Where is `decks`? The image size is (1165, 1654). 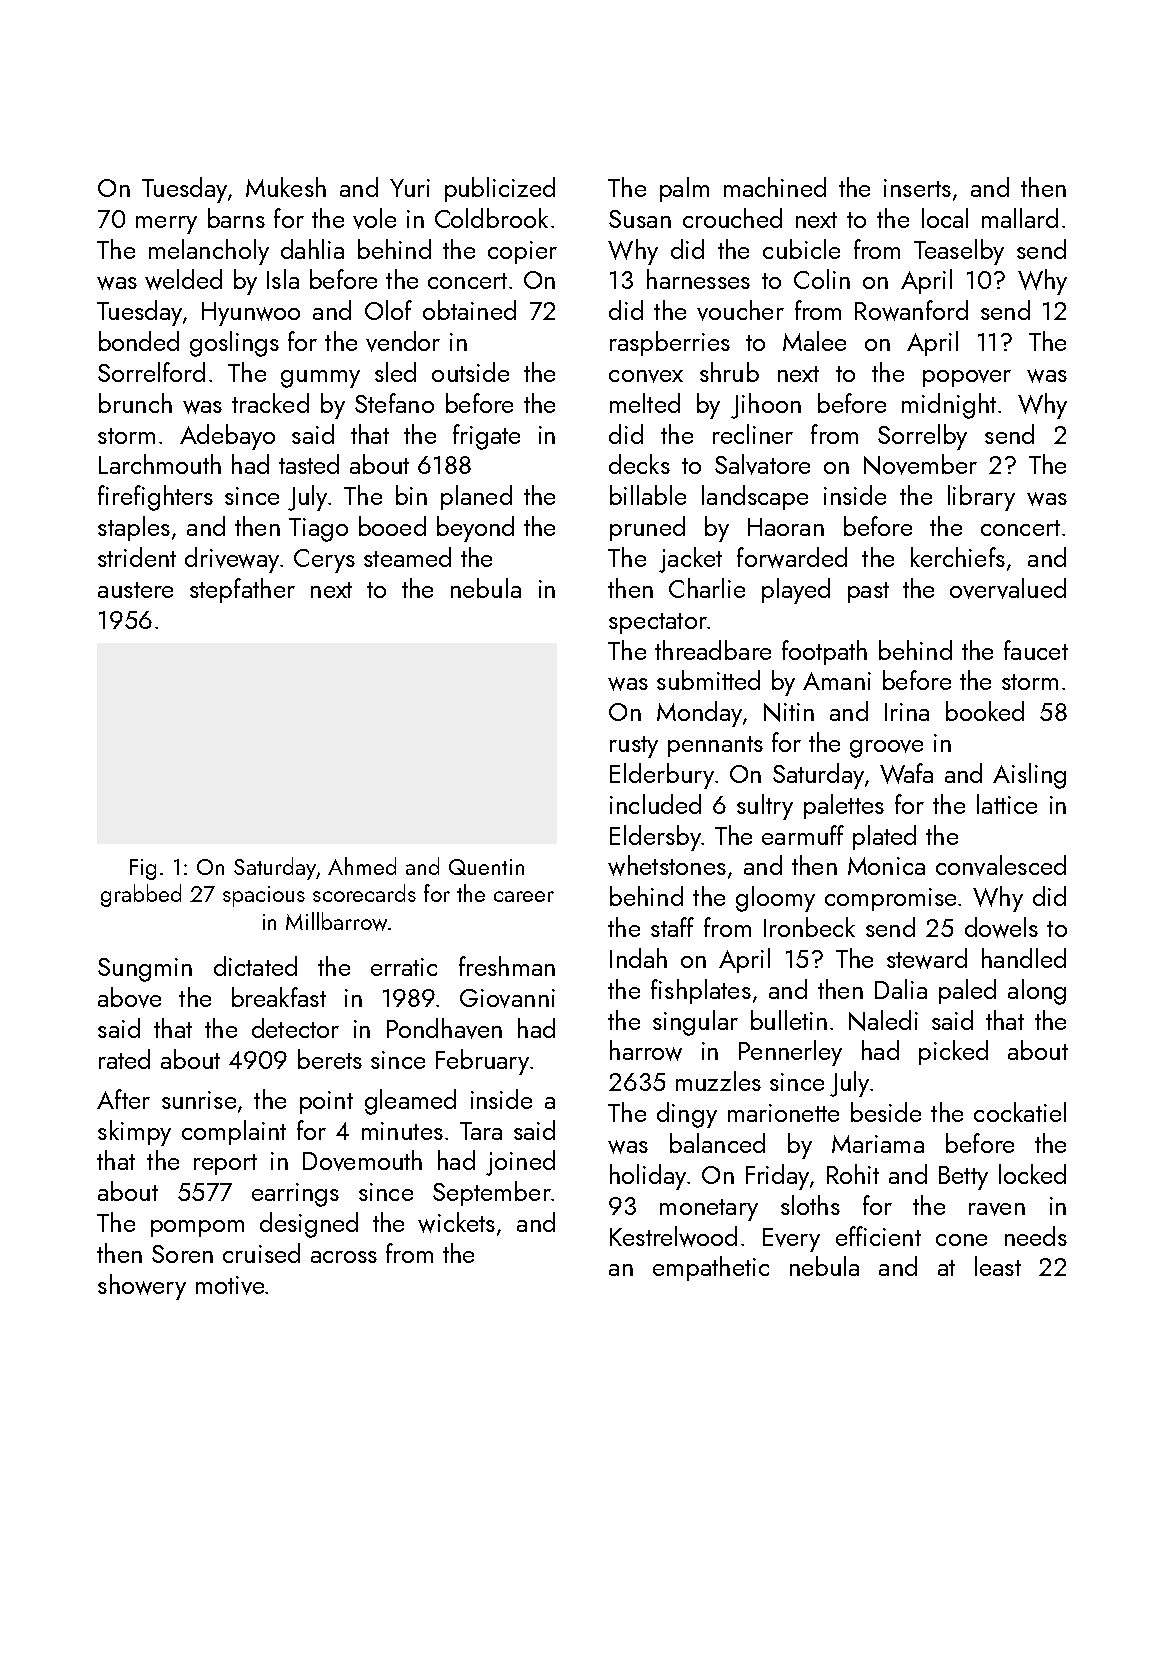
decks is located at coordinates (639, 464).
